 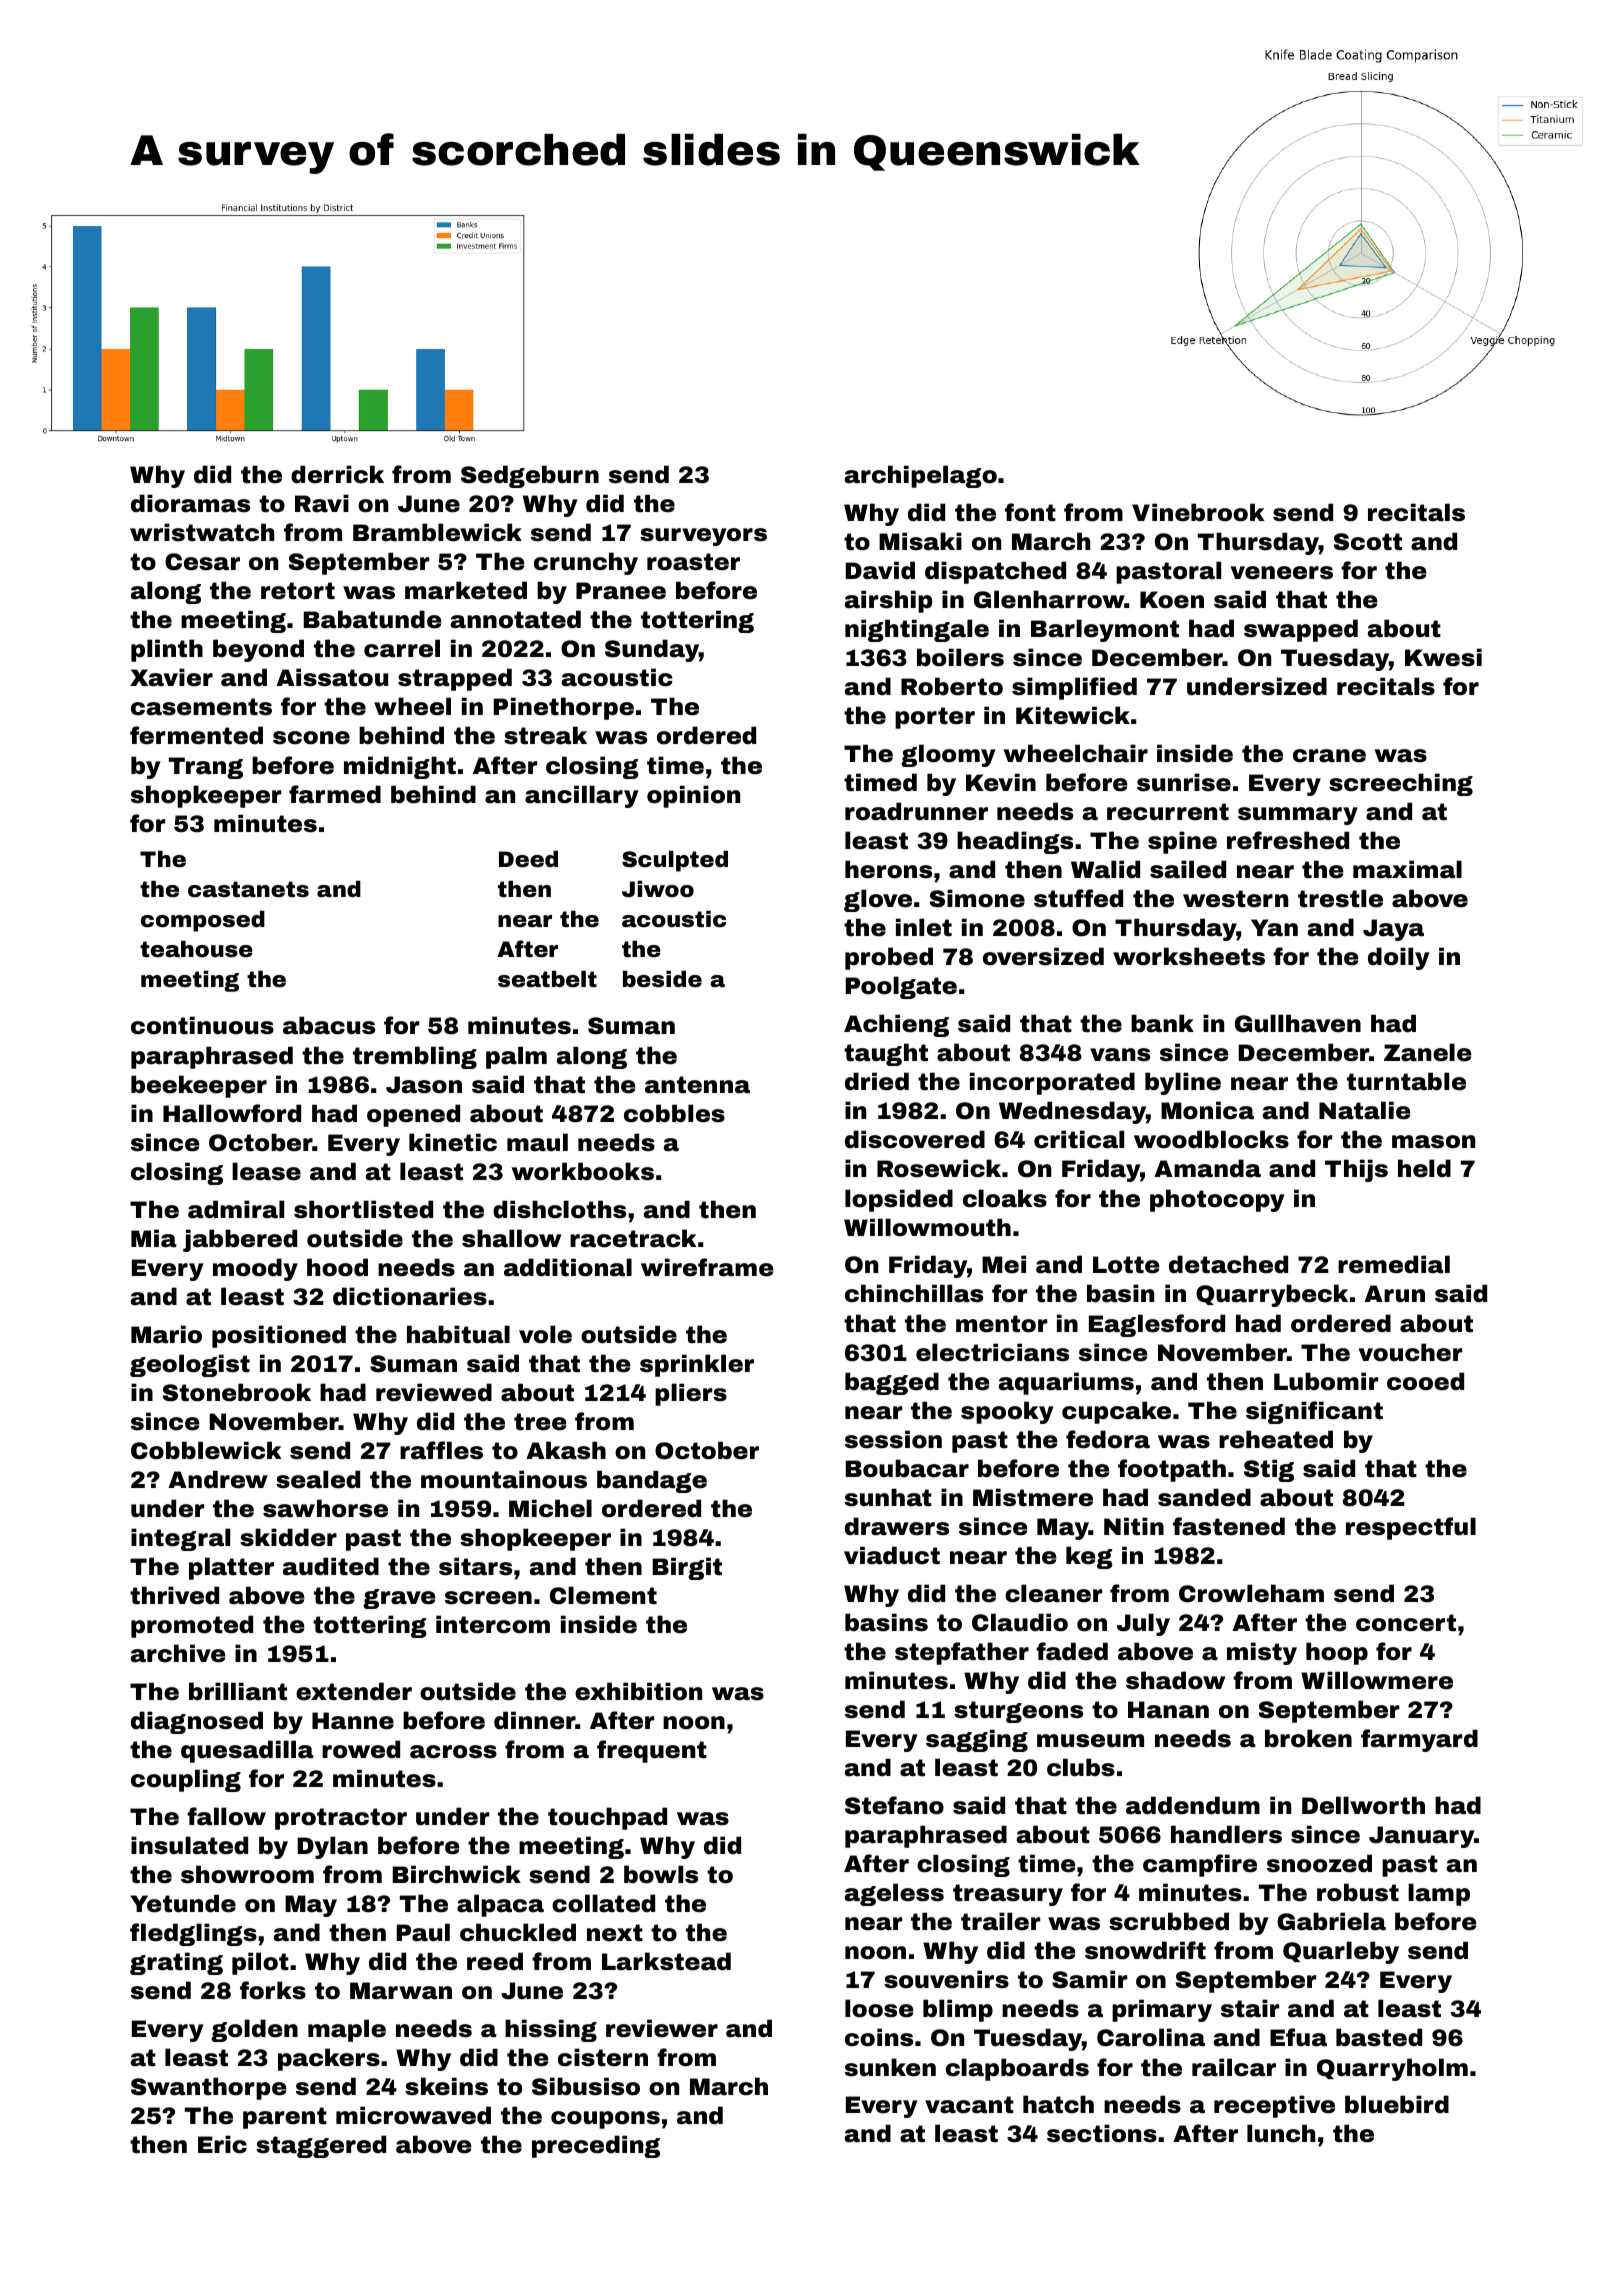 I want to click on swapped, so click(x=1301, y=630).
